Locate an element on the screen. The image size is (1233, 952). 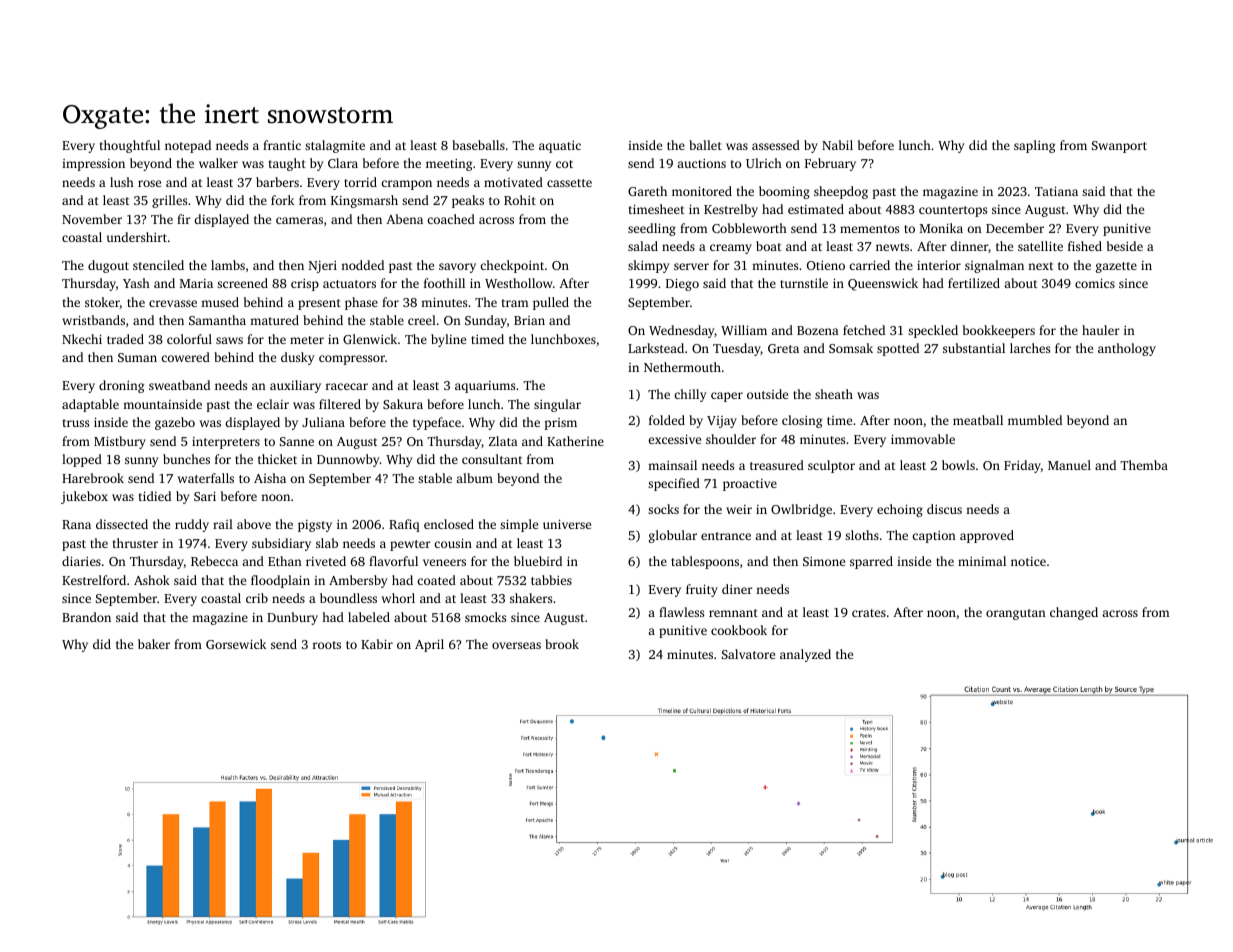
pulled is located at coordinates (551, 303).
